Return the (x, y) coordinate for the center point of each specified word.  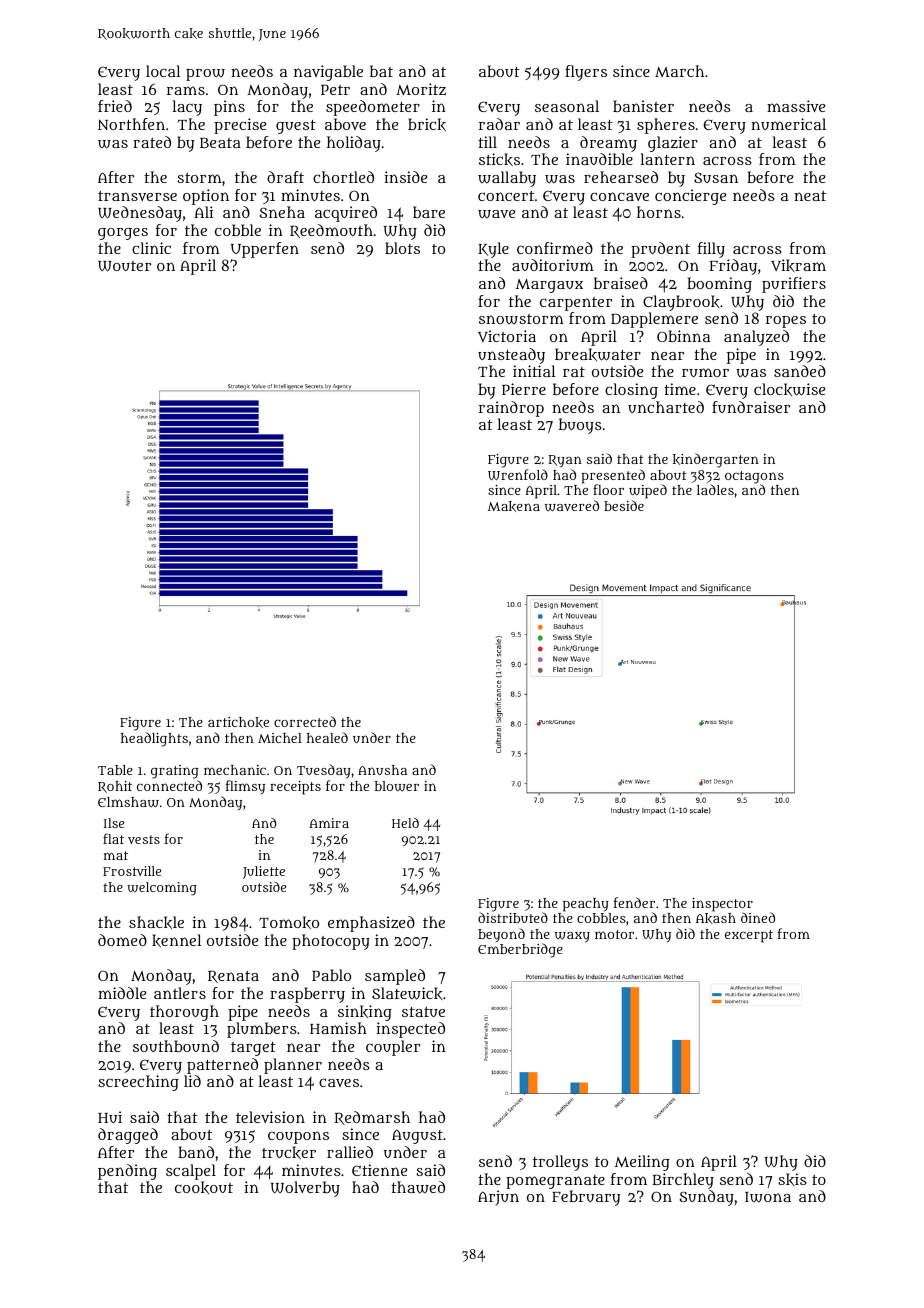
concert (506, 196)
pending (127, 1172)
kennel (176, 940)
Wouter (124, 266)
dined (758, 917)
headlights (154, 739)
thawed (418, 1187)
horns (659, 212)
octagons (754, 477)
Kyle (493, 250)
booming (719, 285)
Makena (514, 506)
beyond (501, 935)
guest (296, 127)
